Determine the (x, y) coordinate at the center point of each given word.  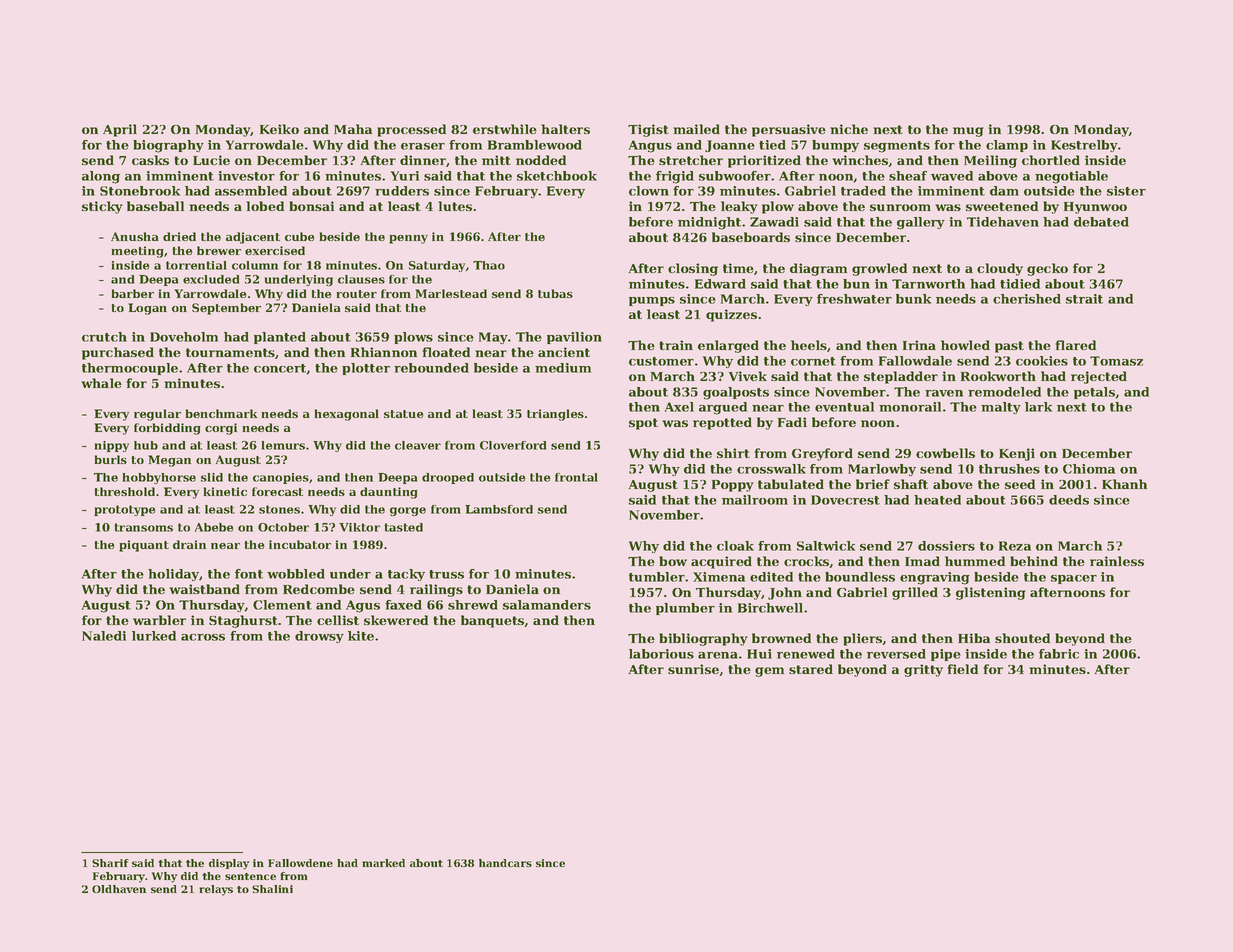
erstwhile (505, 129)
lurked (154, 636)
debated (1101, 222)
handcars (505, 863)
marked (383, 863)
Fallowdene (300, 863)
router (357, 294)
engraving (935, 578)
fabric (1059, 654)
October (283, 527)
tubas (555, 293)
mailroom (755, 500)
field (962, 669)
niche (849, 129)
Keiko (279, 129)
